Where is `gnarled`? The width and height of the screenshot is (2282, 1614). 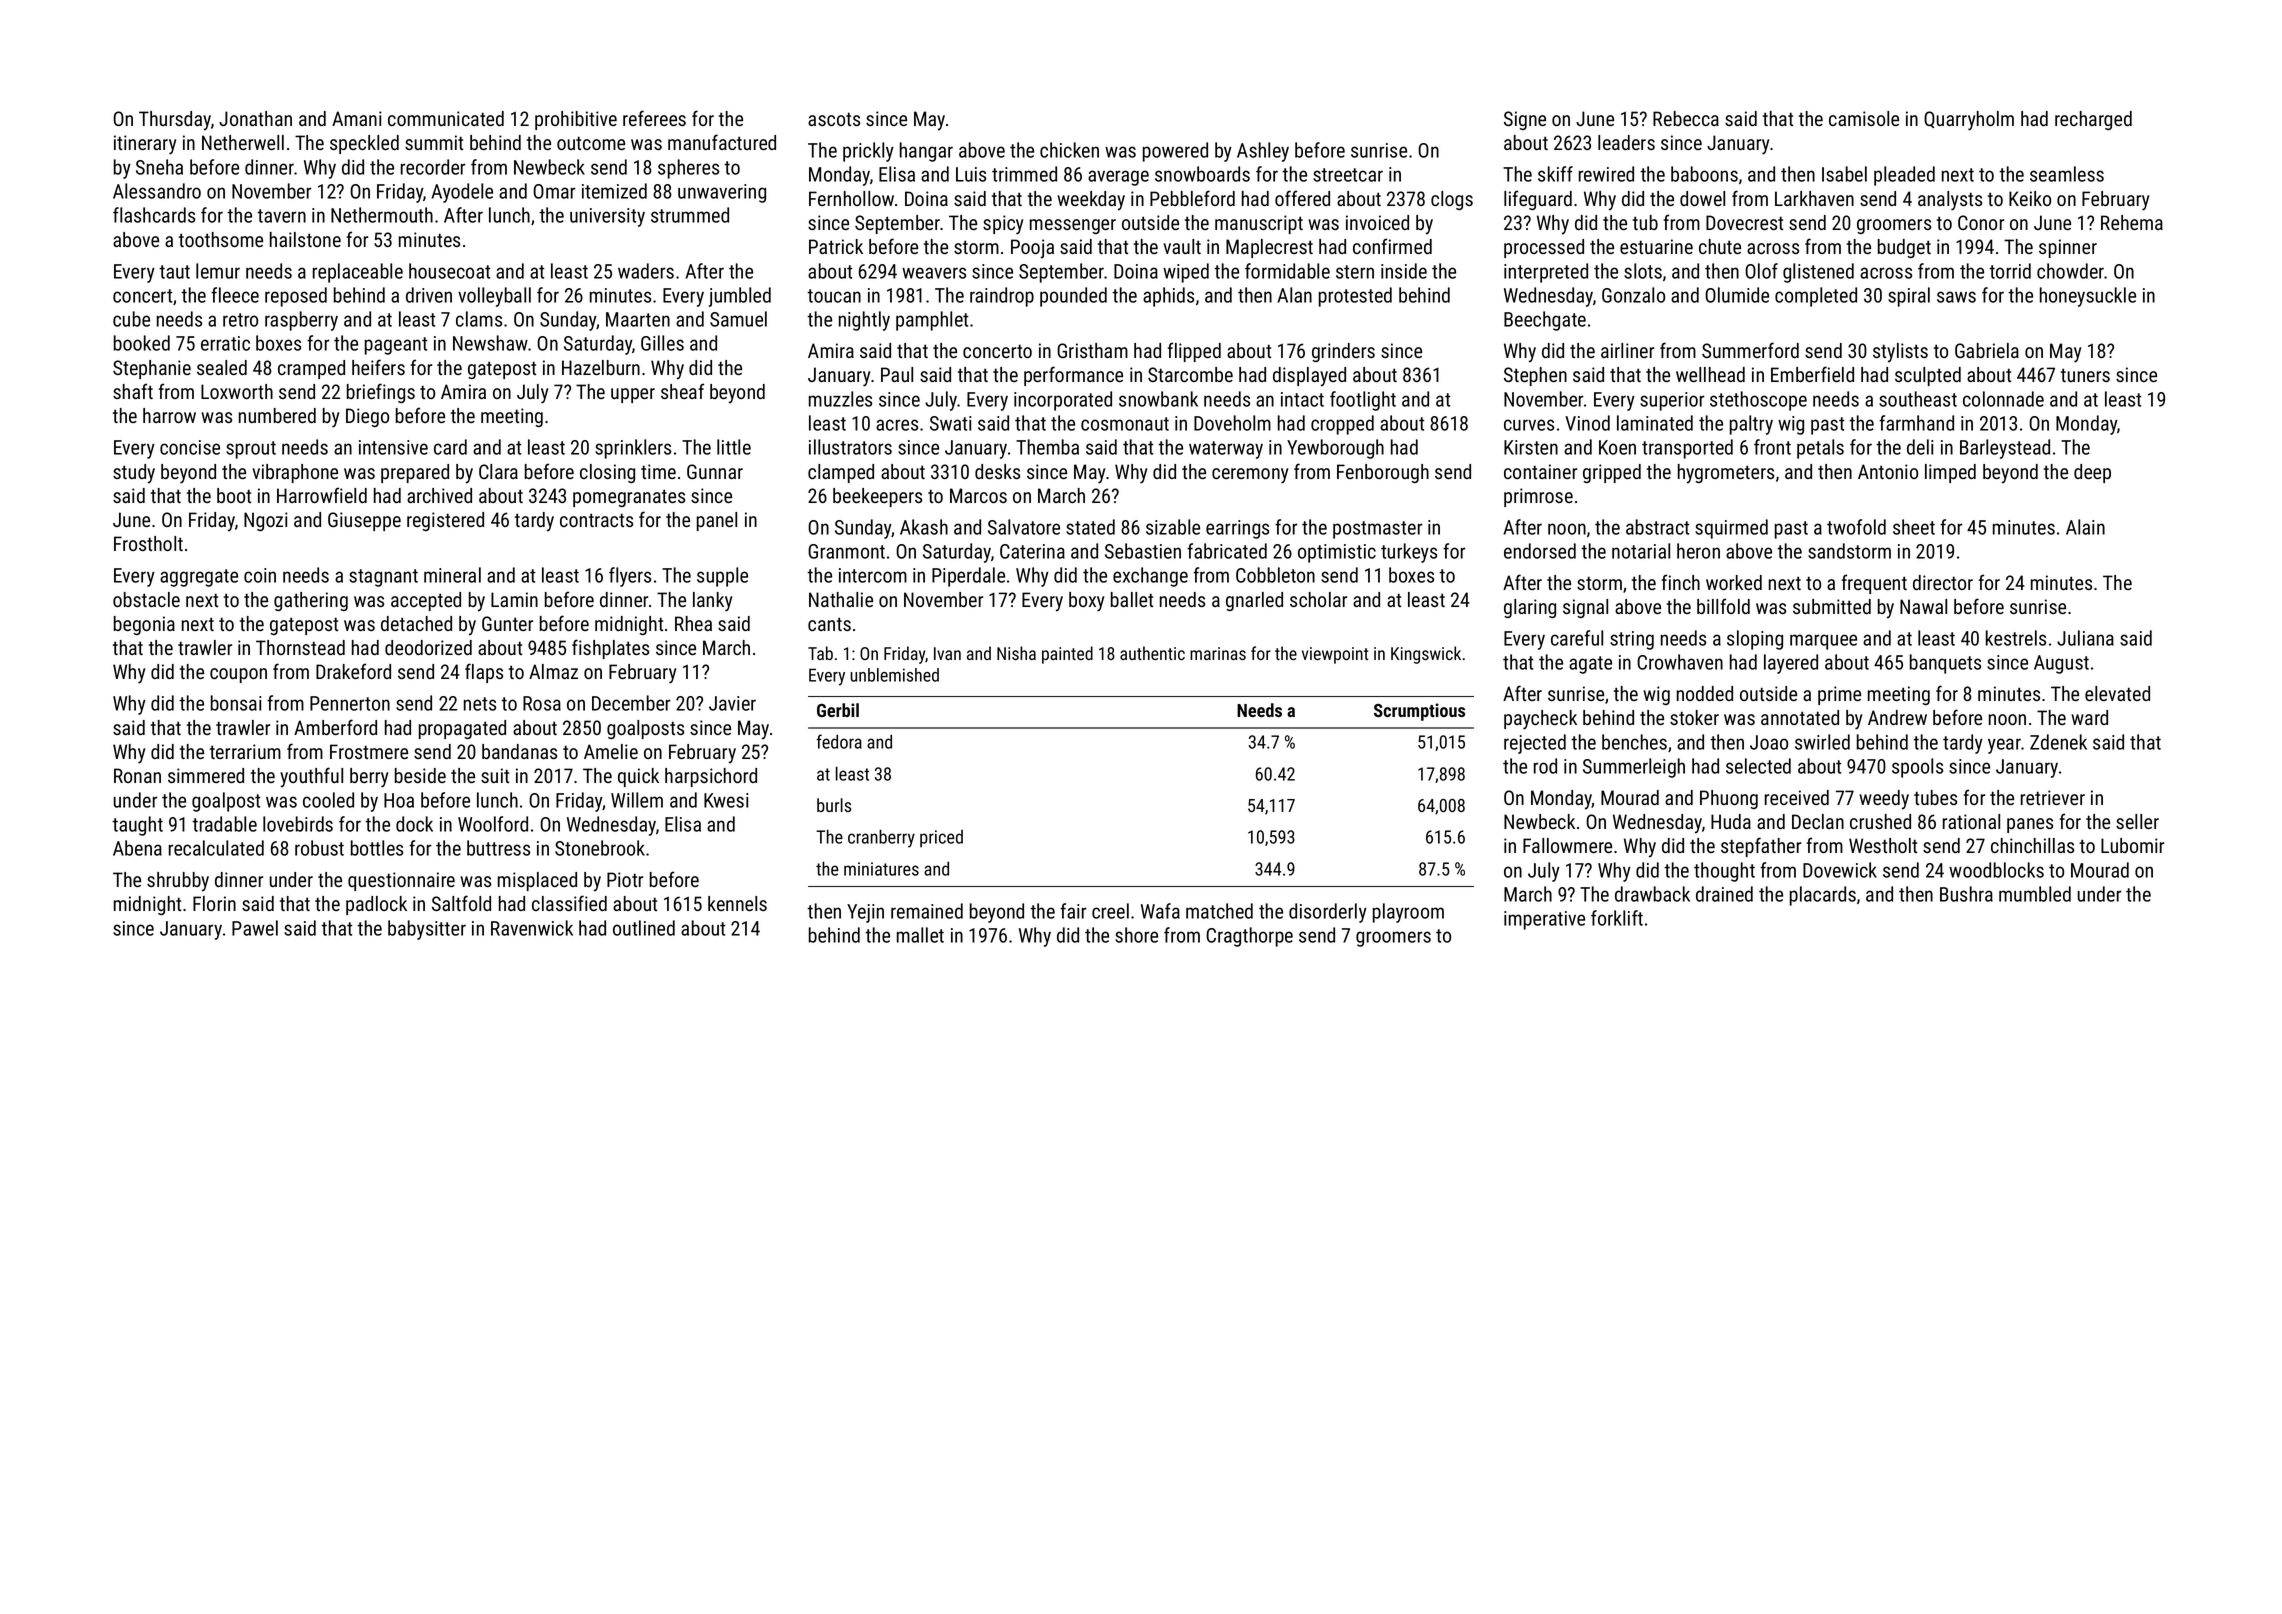 gnarled is located at coordinates (1254, 601).
